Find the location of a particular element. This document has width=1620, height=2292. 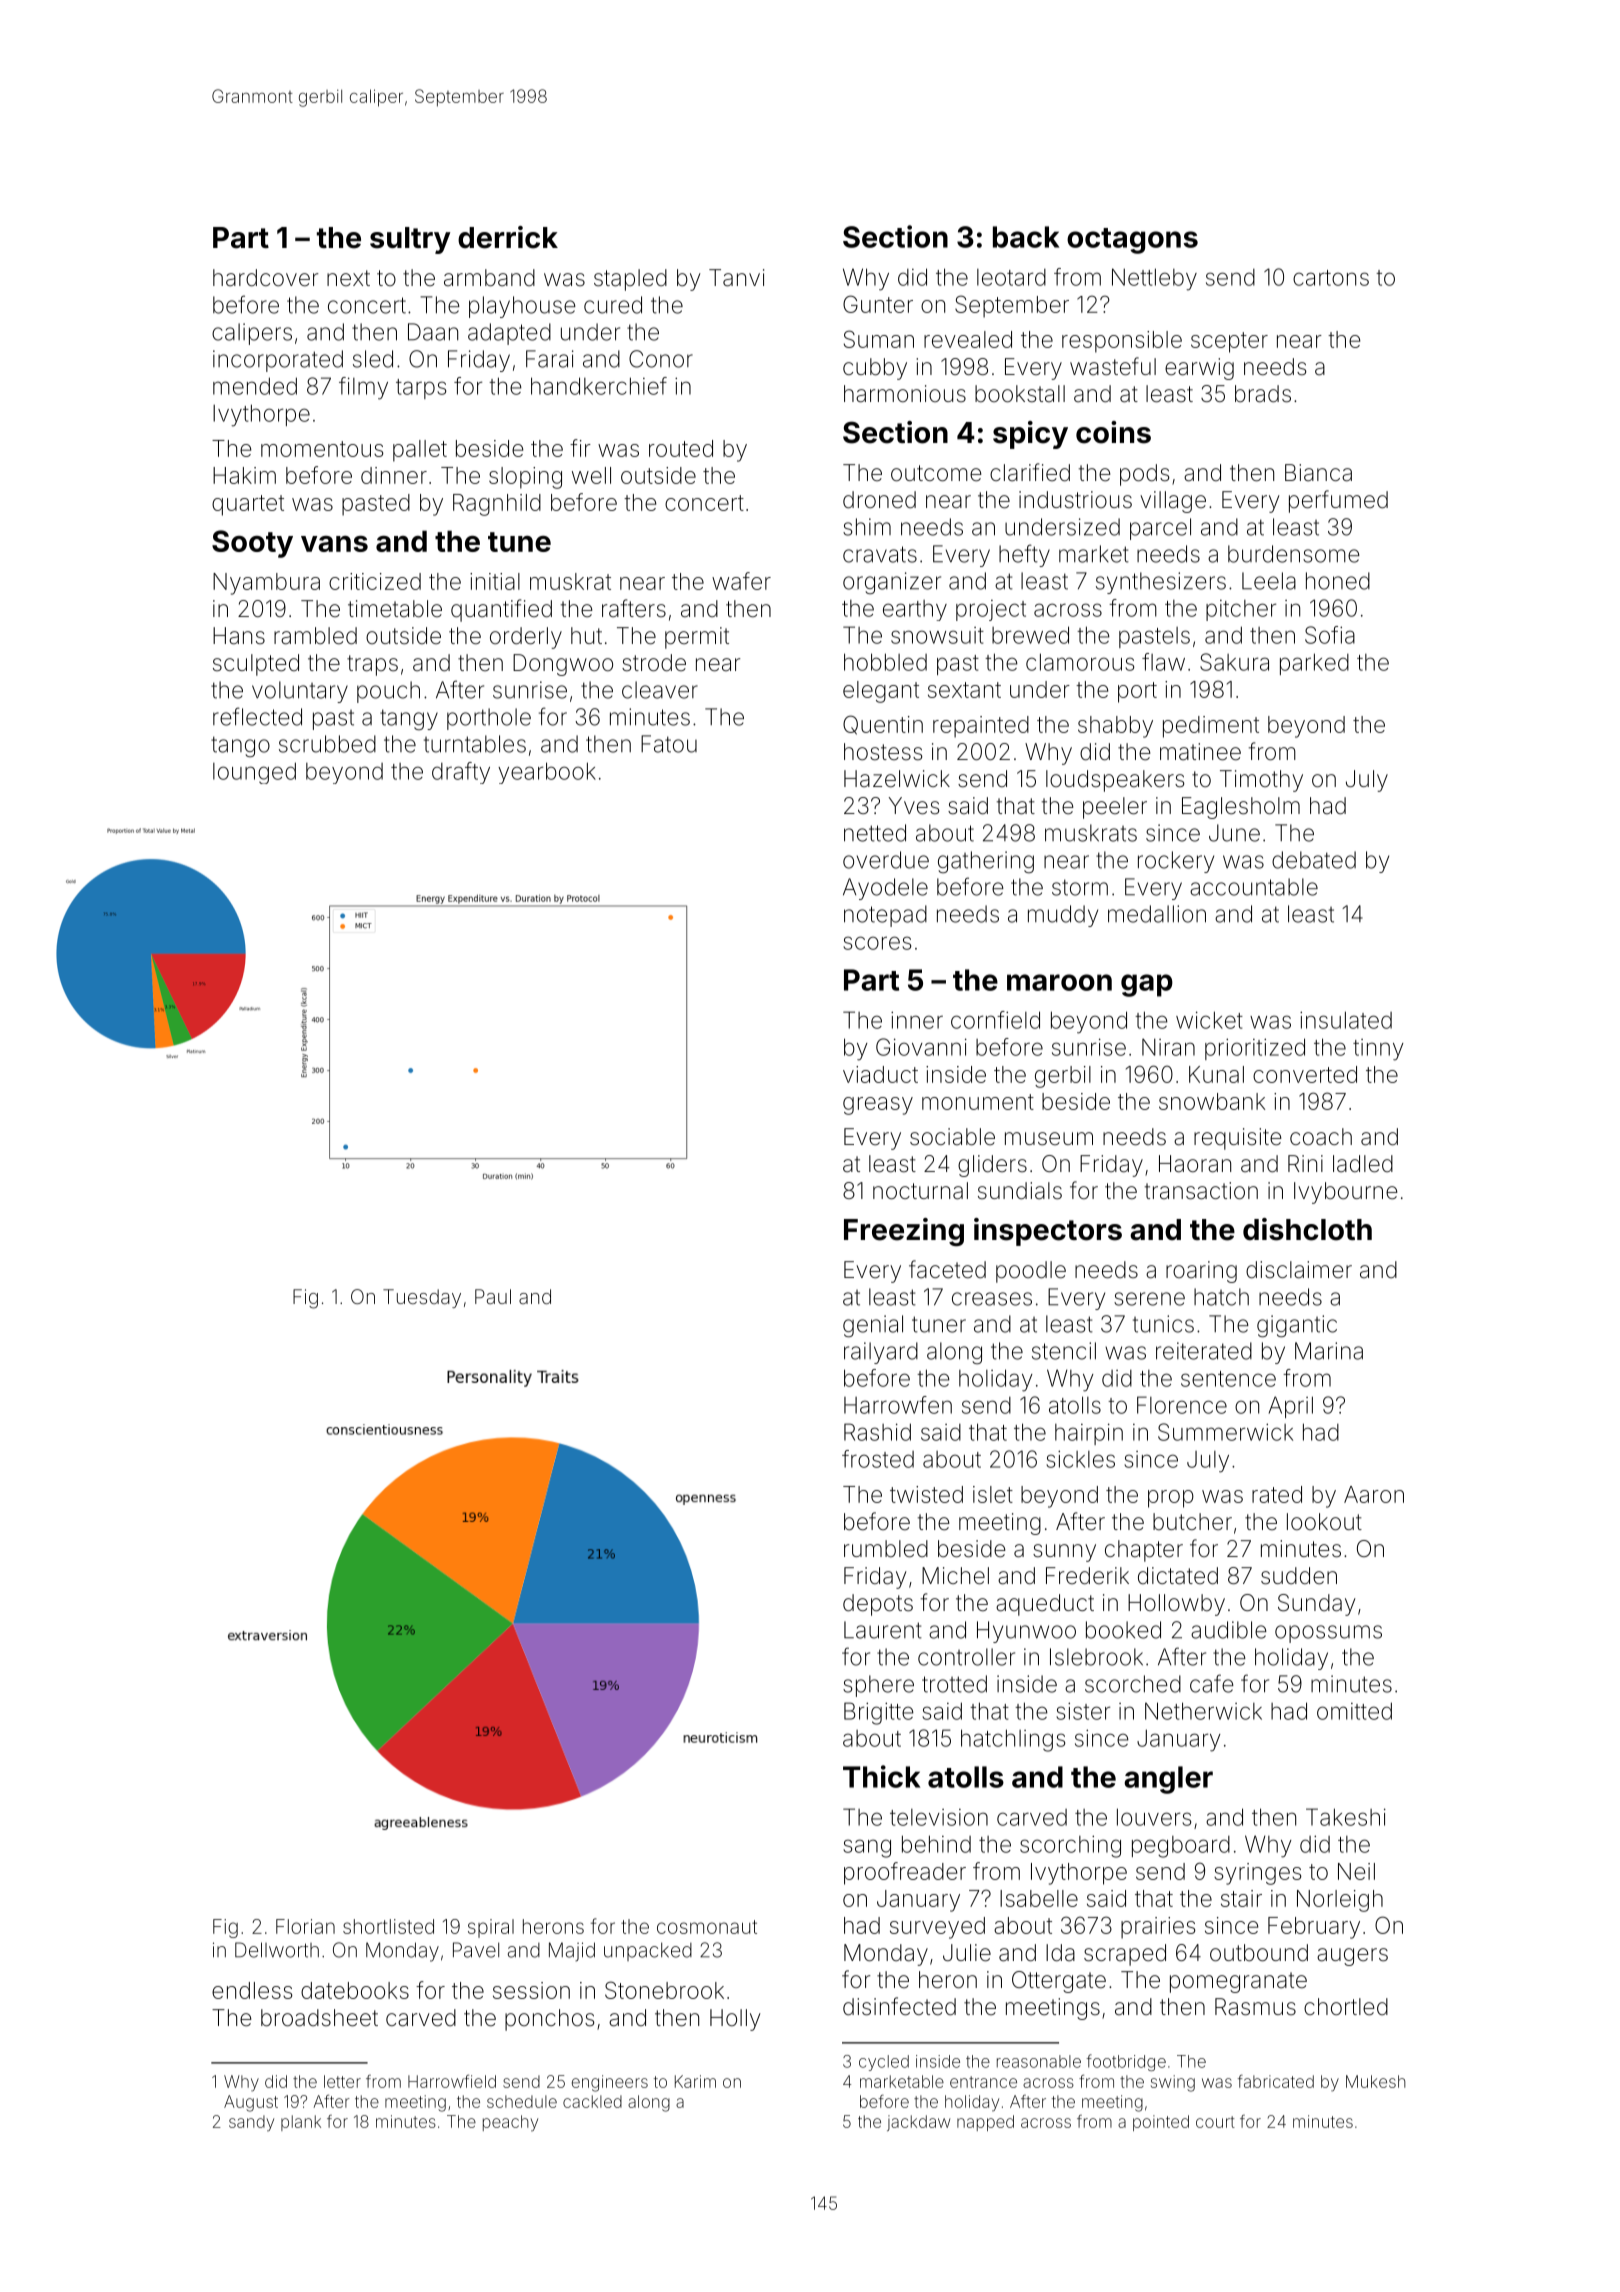

Summerwick is located at coordinates (1225, 1432).
